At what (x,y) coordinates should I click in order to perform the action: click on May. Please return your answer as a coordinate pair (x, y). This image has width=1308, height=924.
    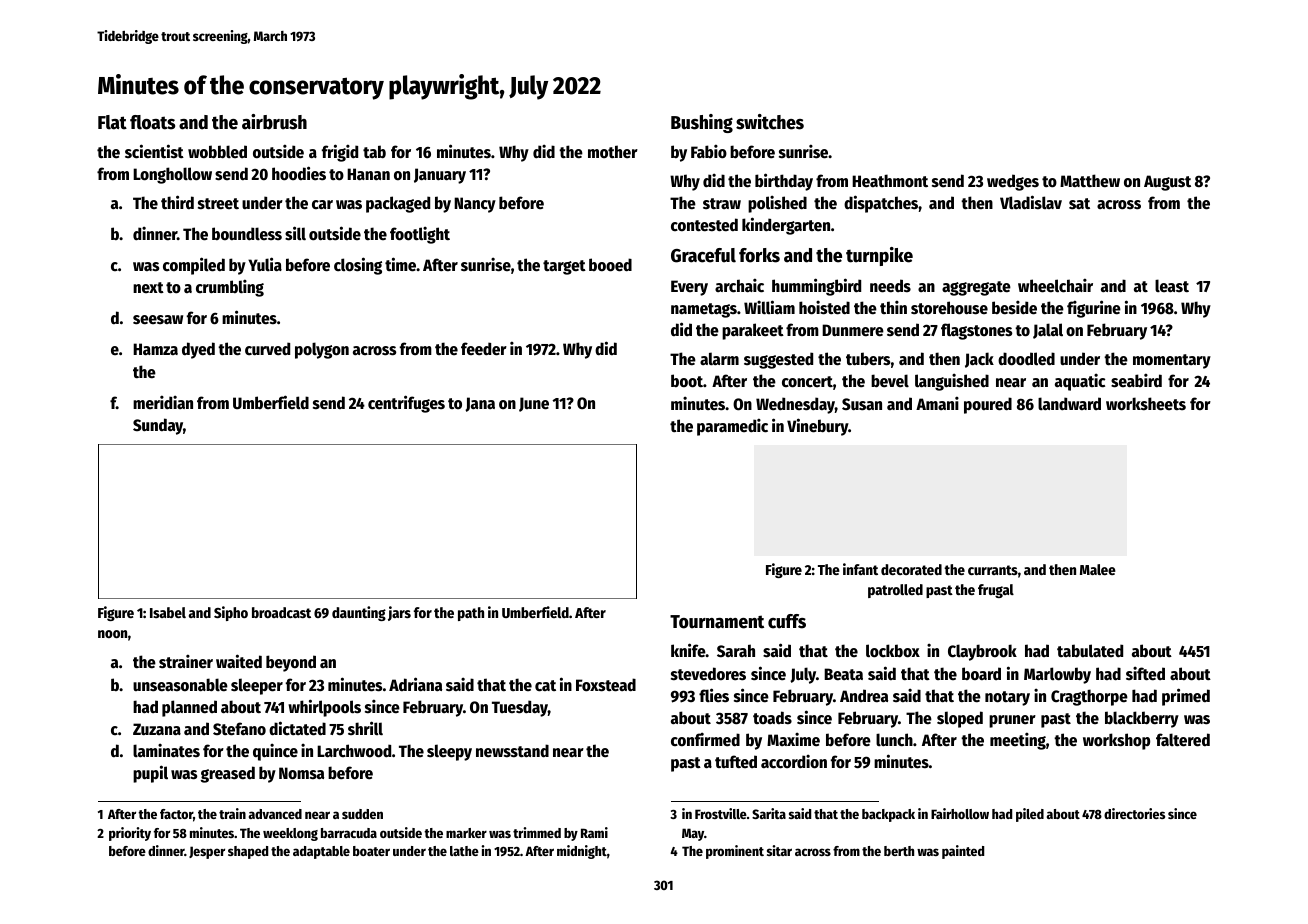
    Looking at the image, I should click on (693, 834).
